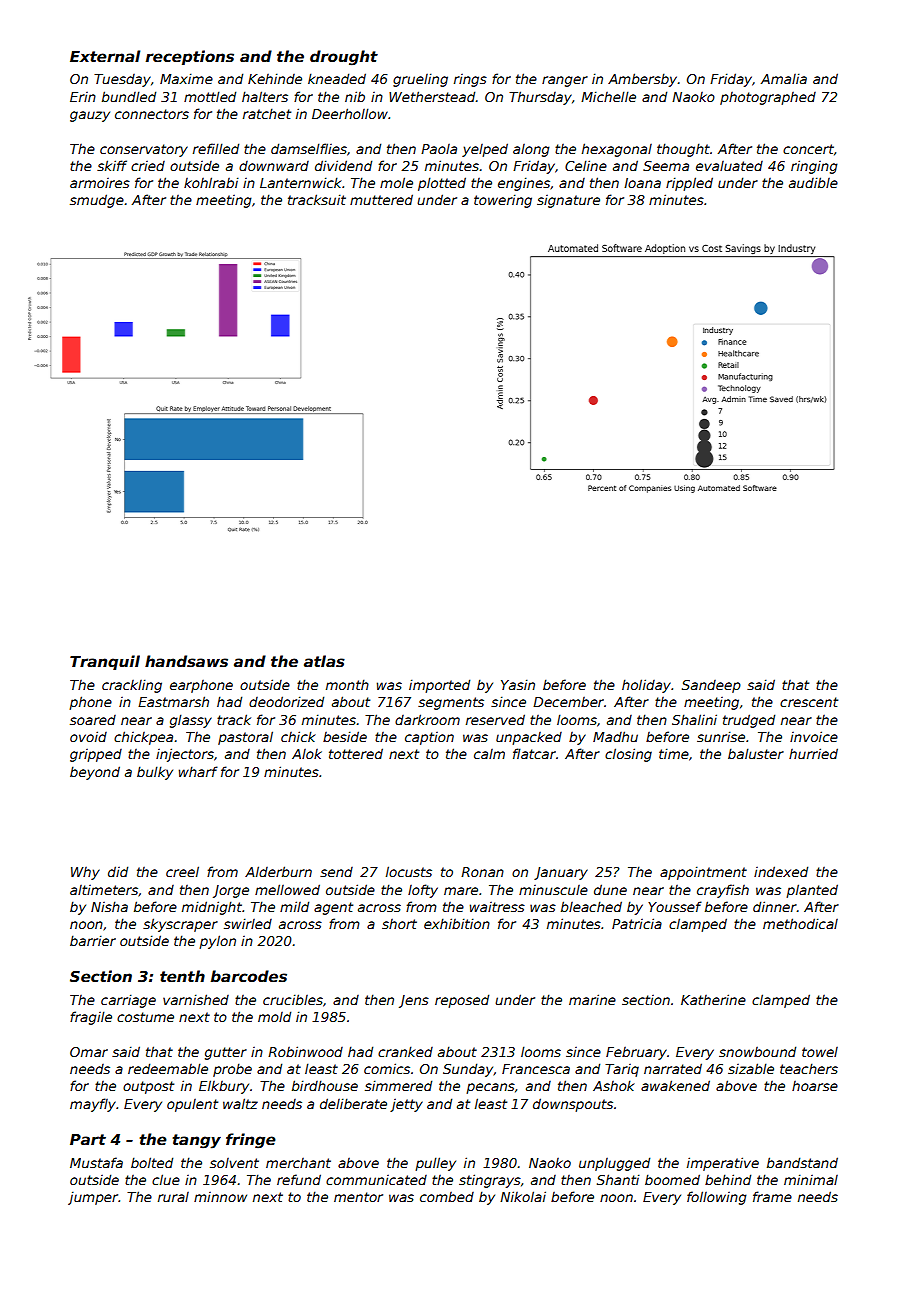  Describe the element at coordinates (93, 940) in the page. I see `barrier` at that location.
